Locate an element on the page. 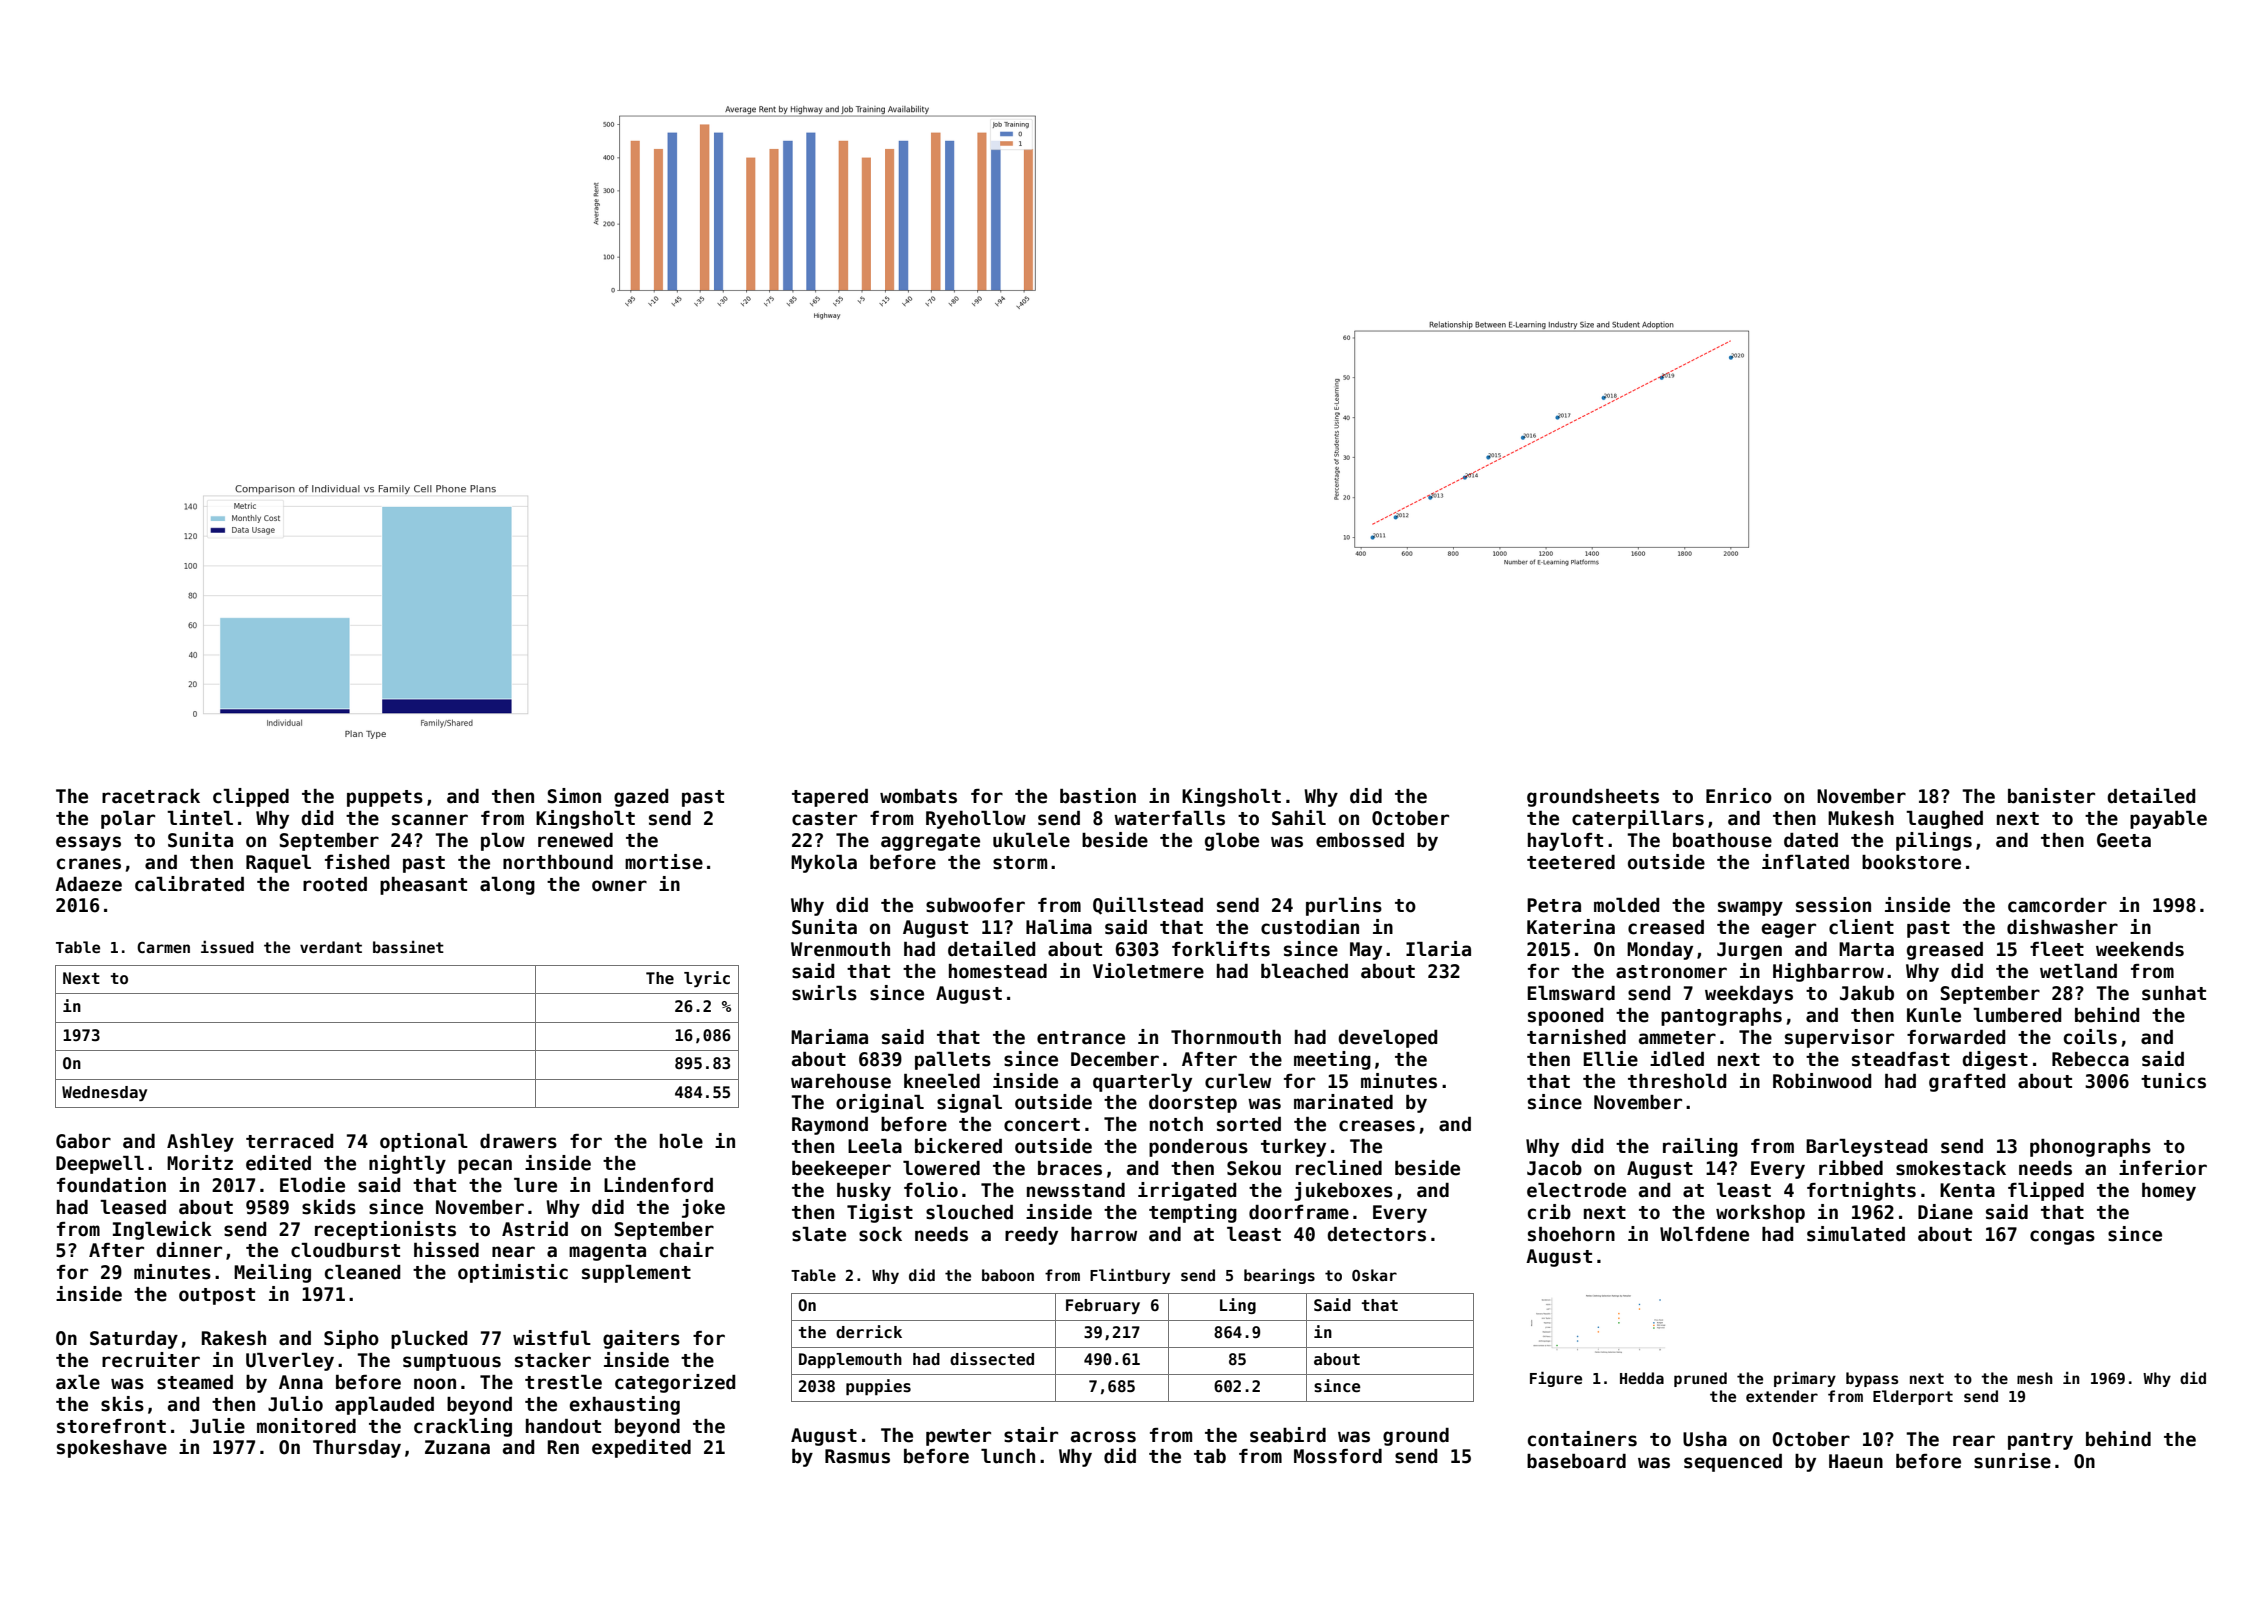  lyric is located at coordinates (707, 979).
